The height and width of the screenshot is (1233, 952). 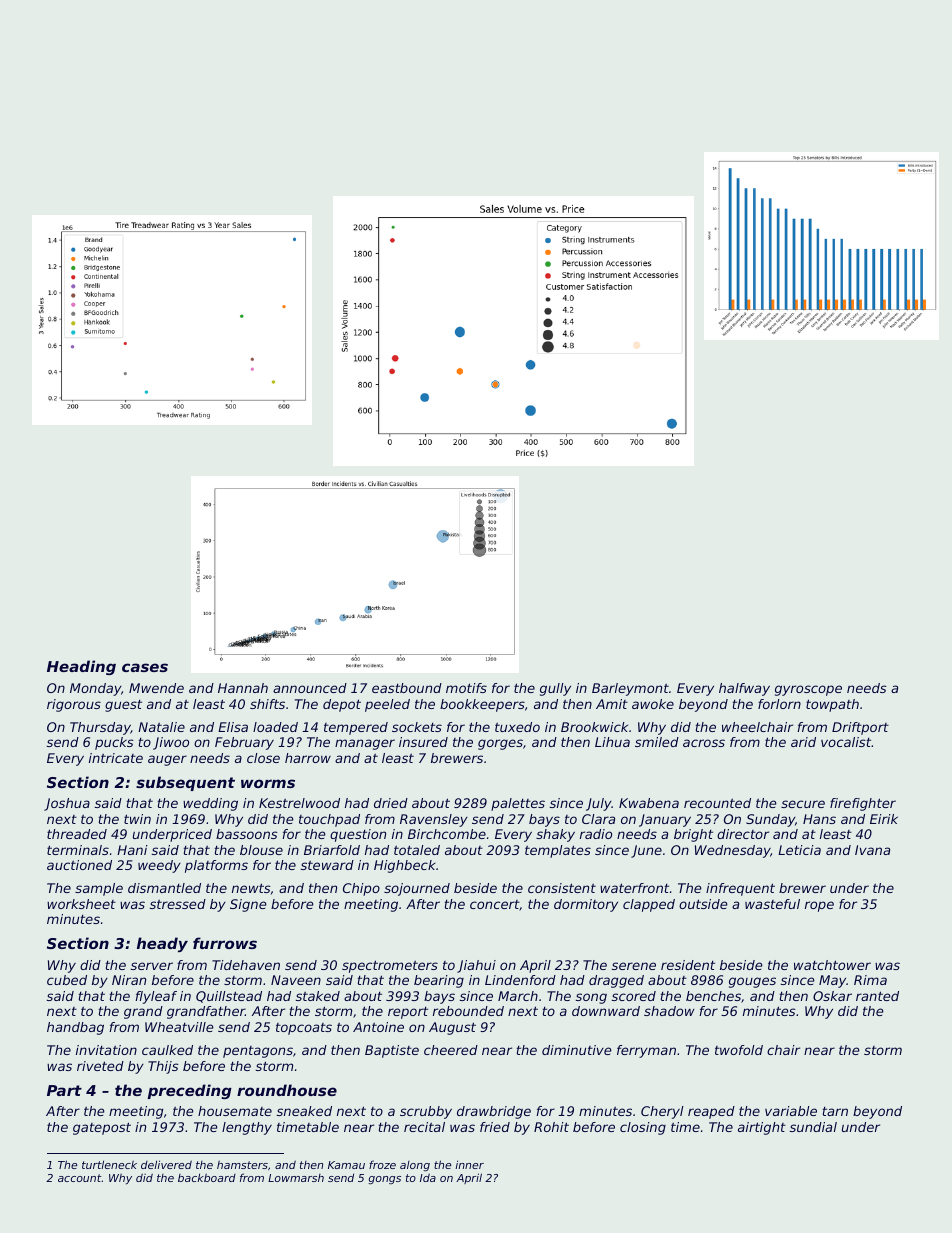 What do you see at coordinates (329, 820) in the screenshot?
I see `touchpad` at bounding box center [329, 820].
